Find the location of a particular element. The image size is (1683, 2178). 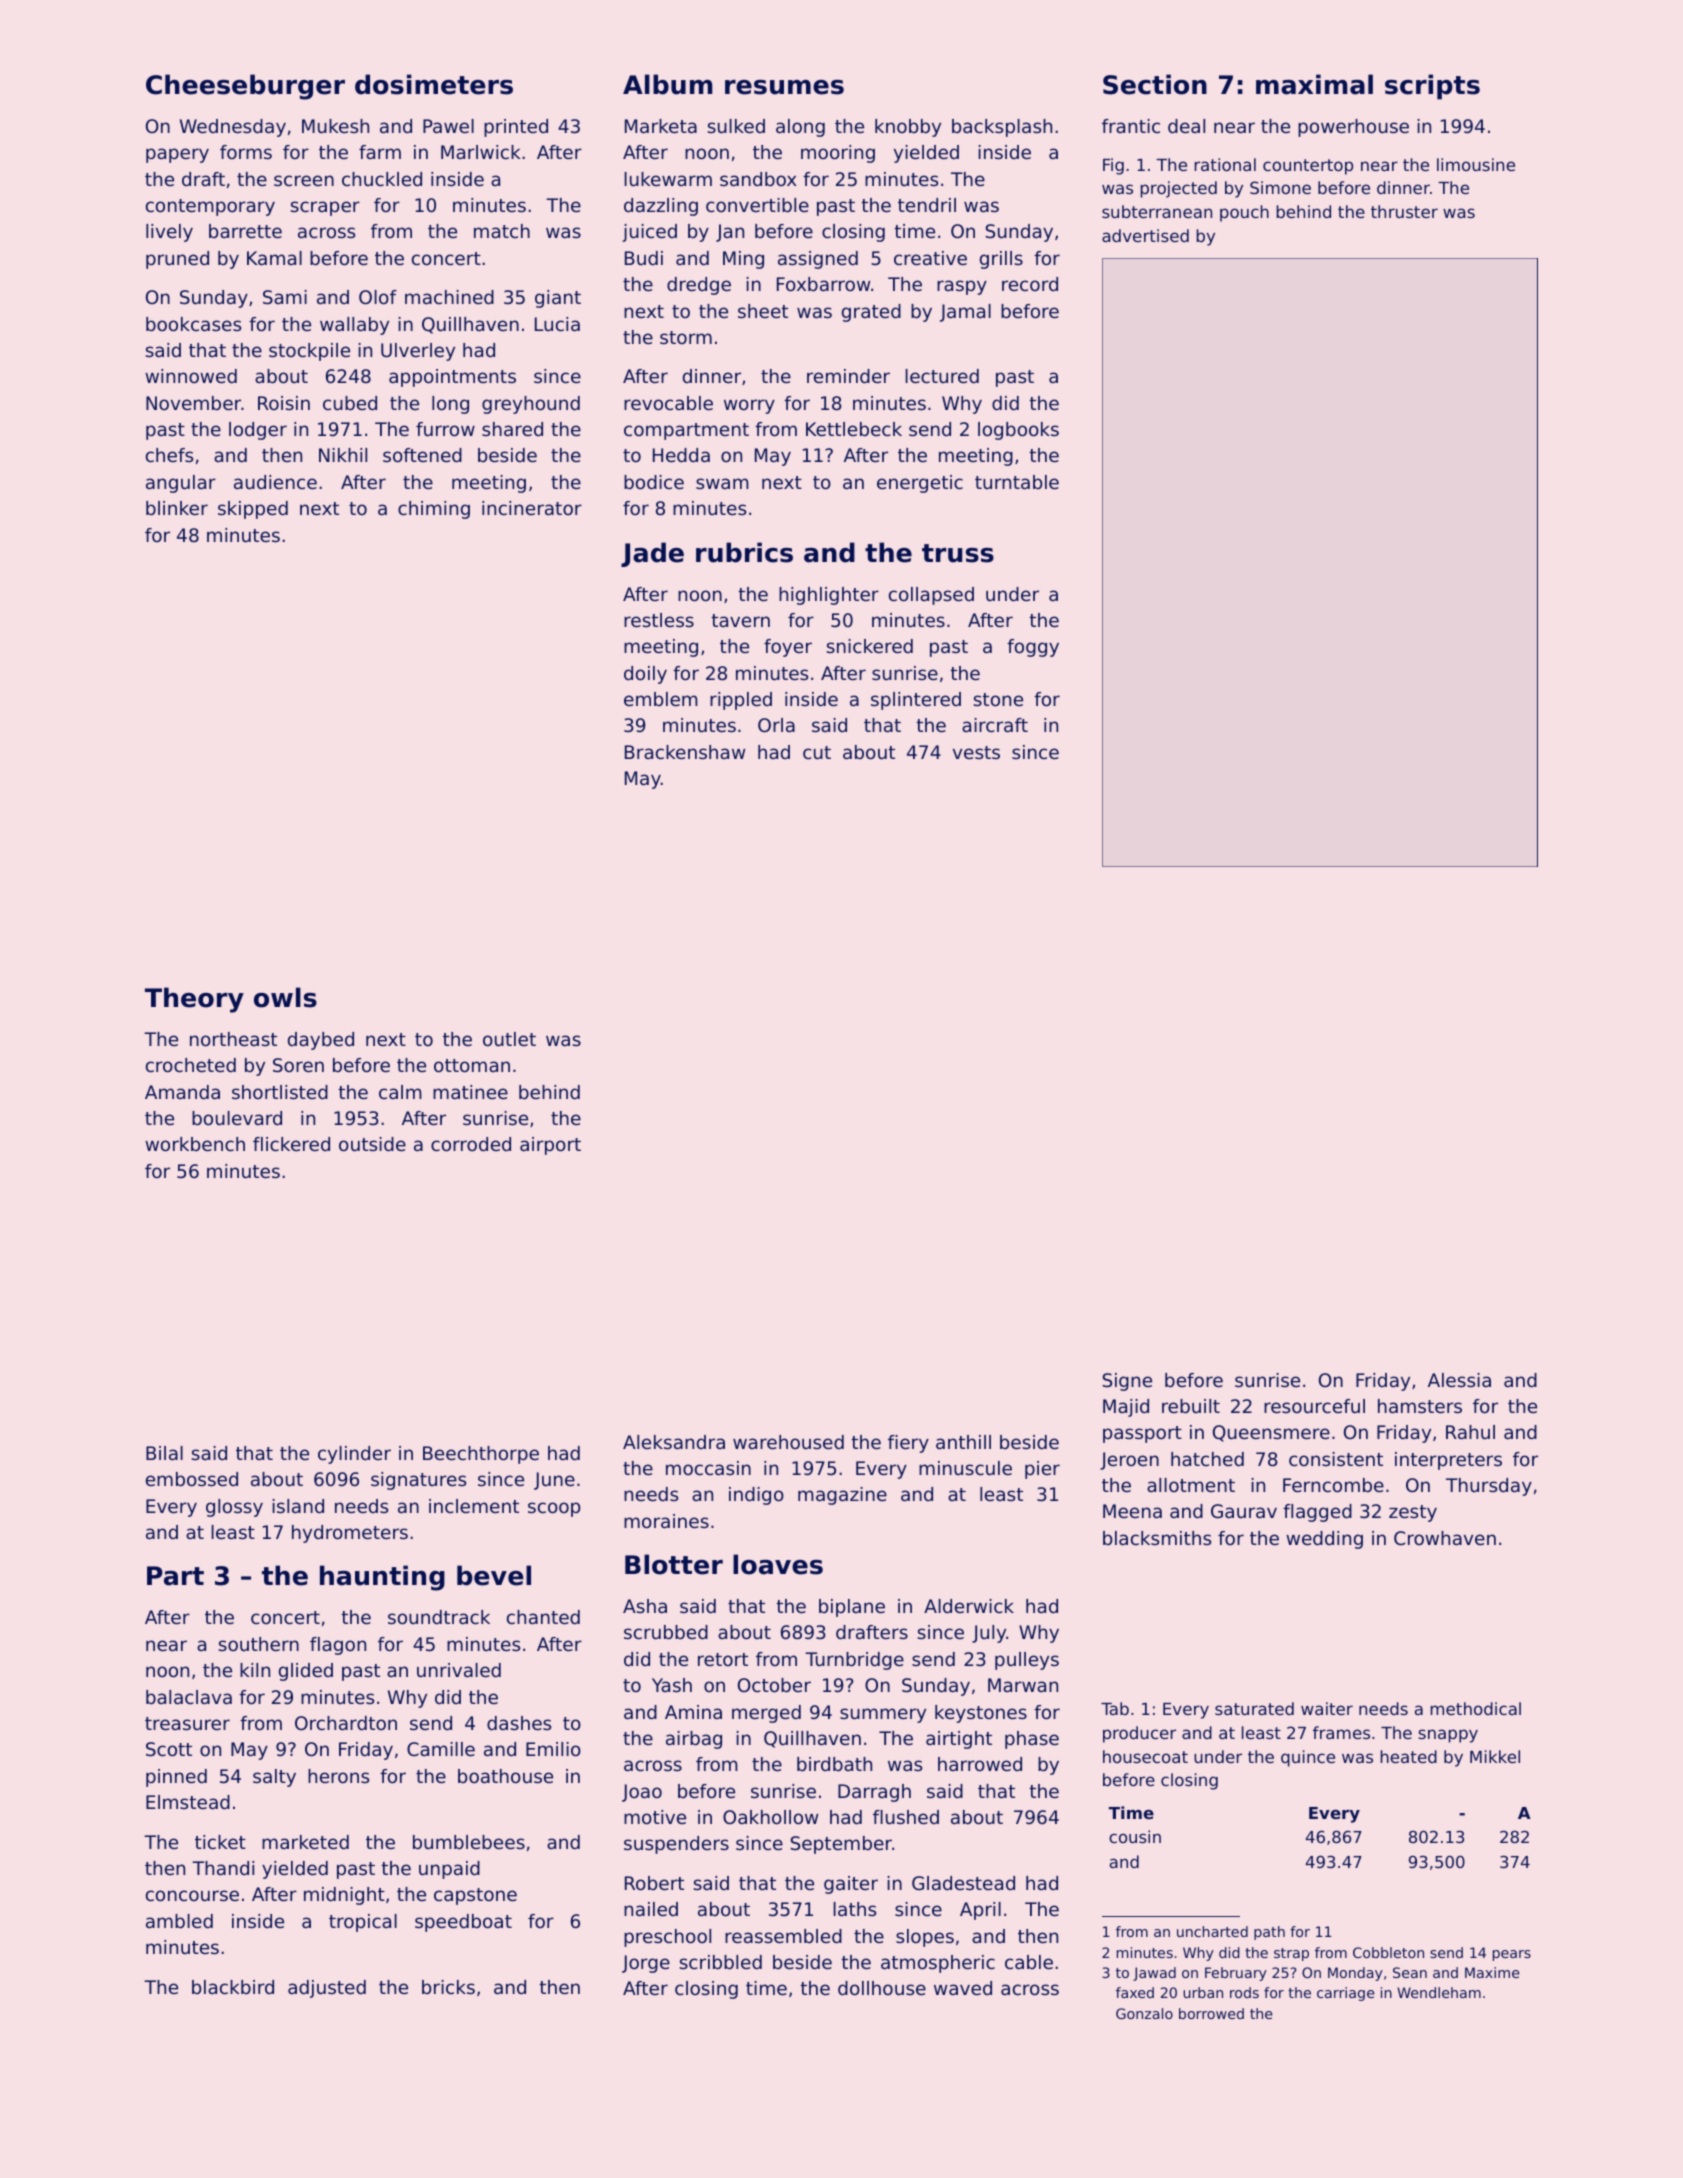

flickered is located at coordinates (291, 1144).
